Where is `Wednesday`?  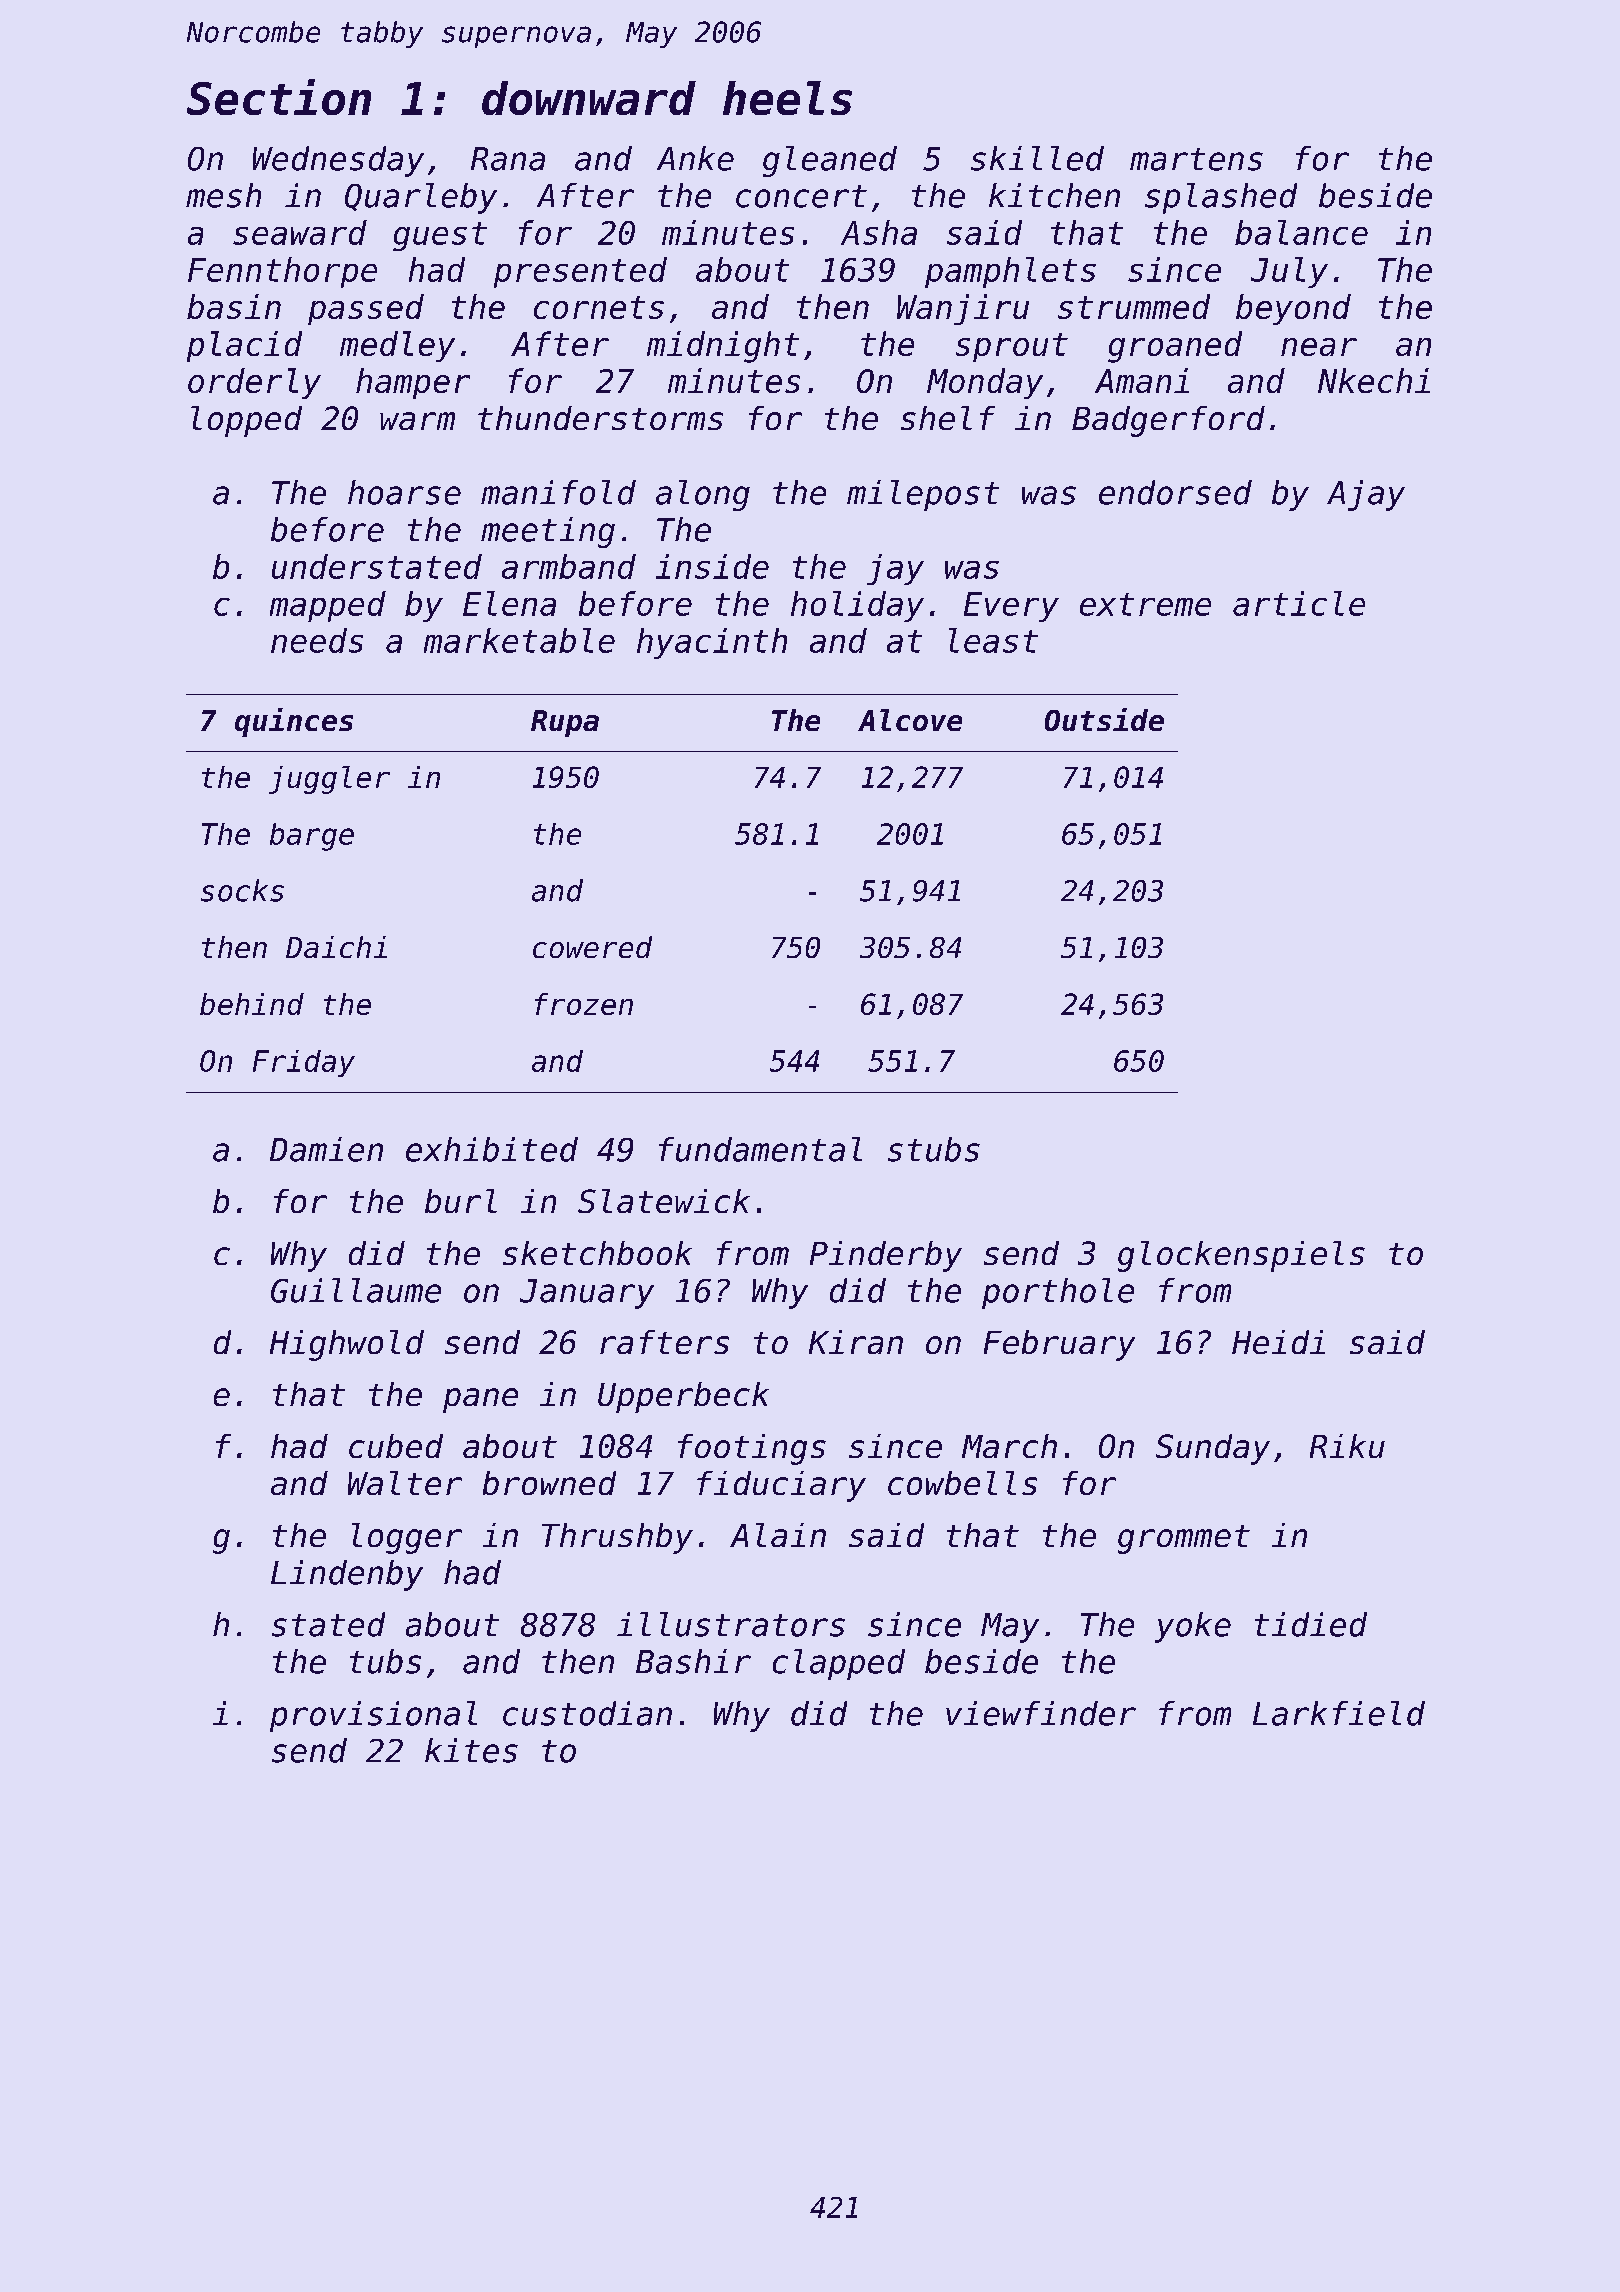 Wednesday is located at coordinates (338, 161).
